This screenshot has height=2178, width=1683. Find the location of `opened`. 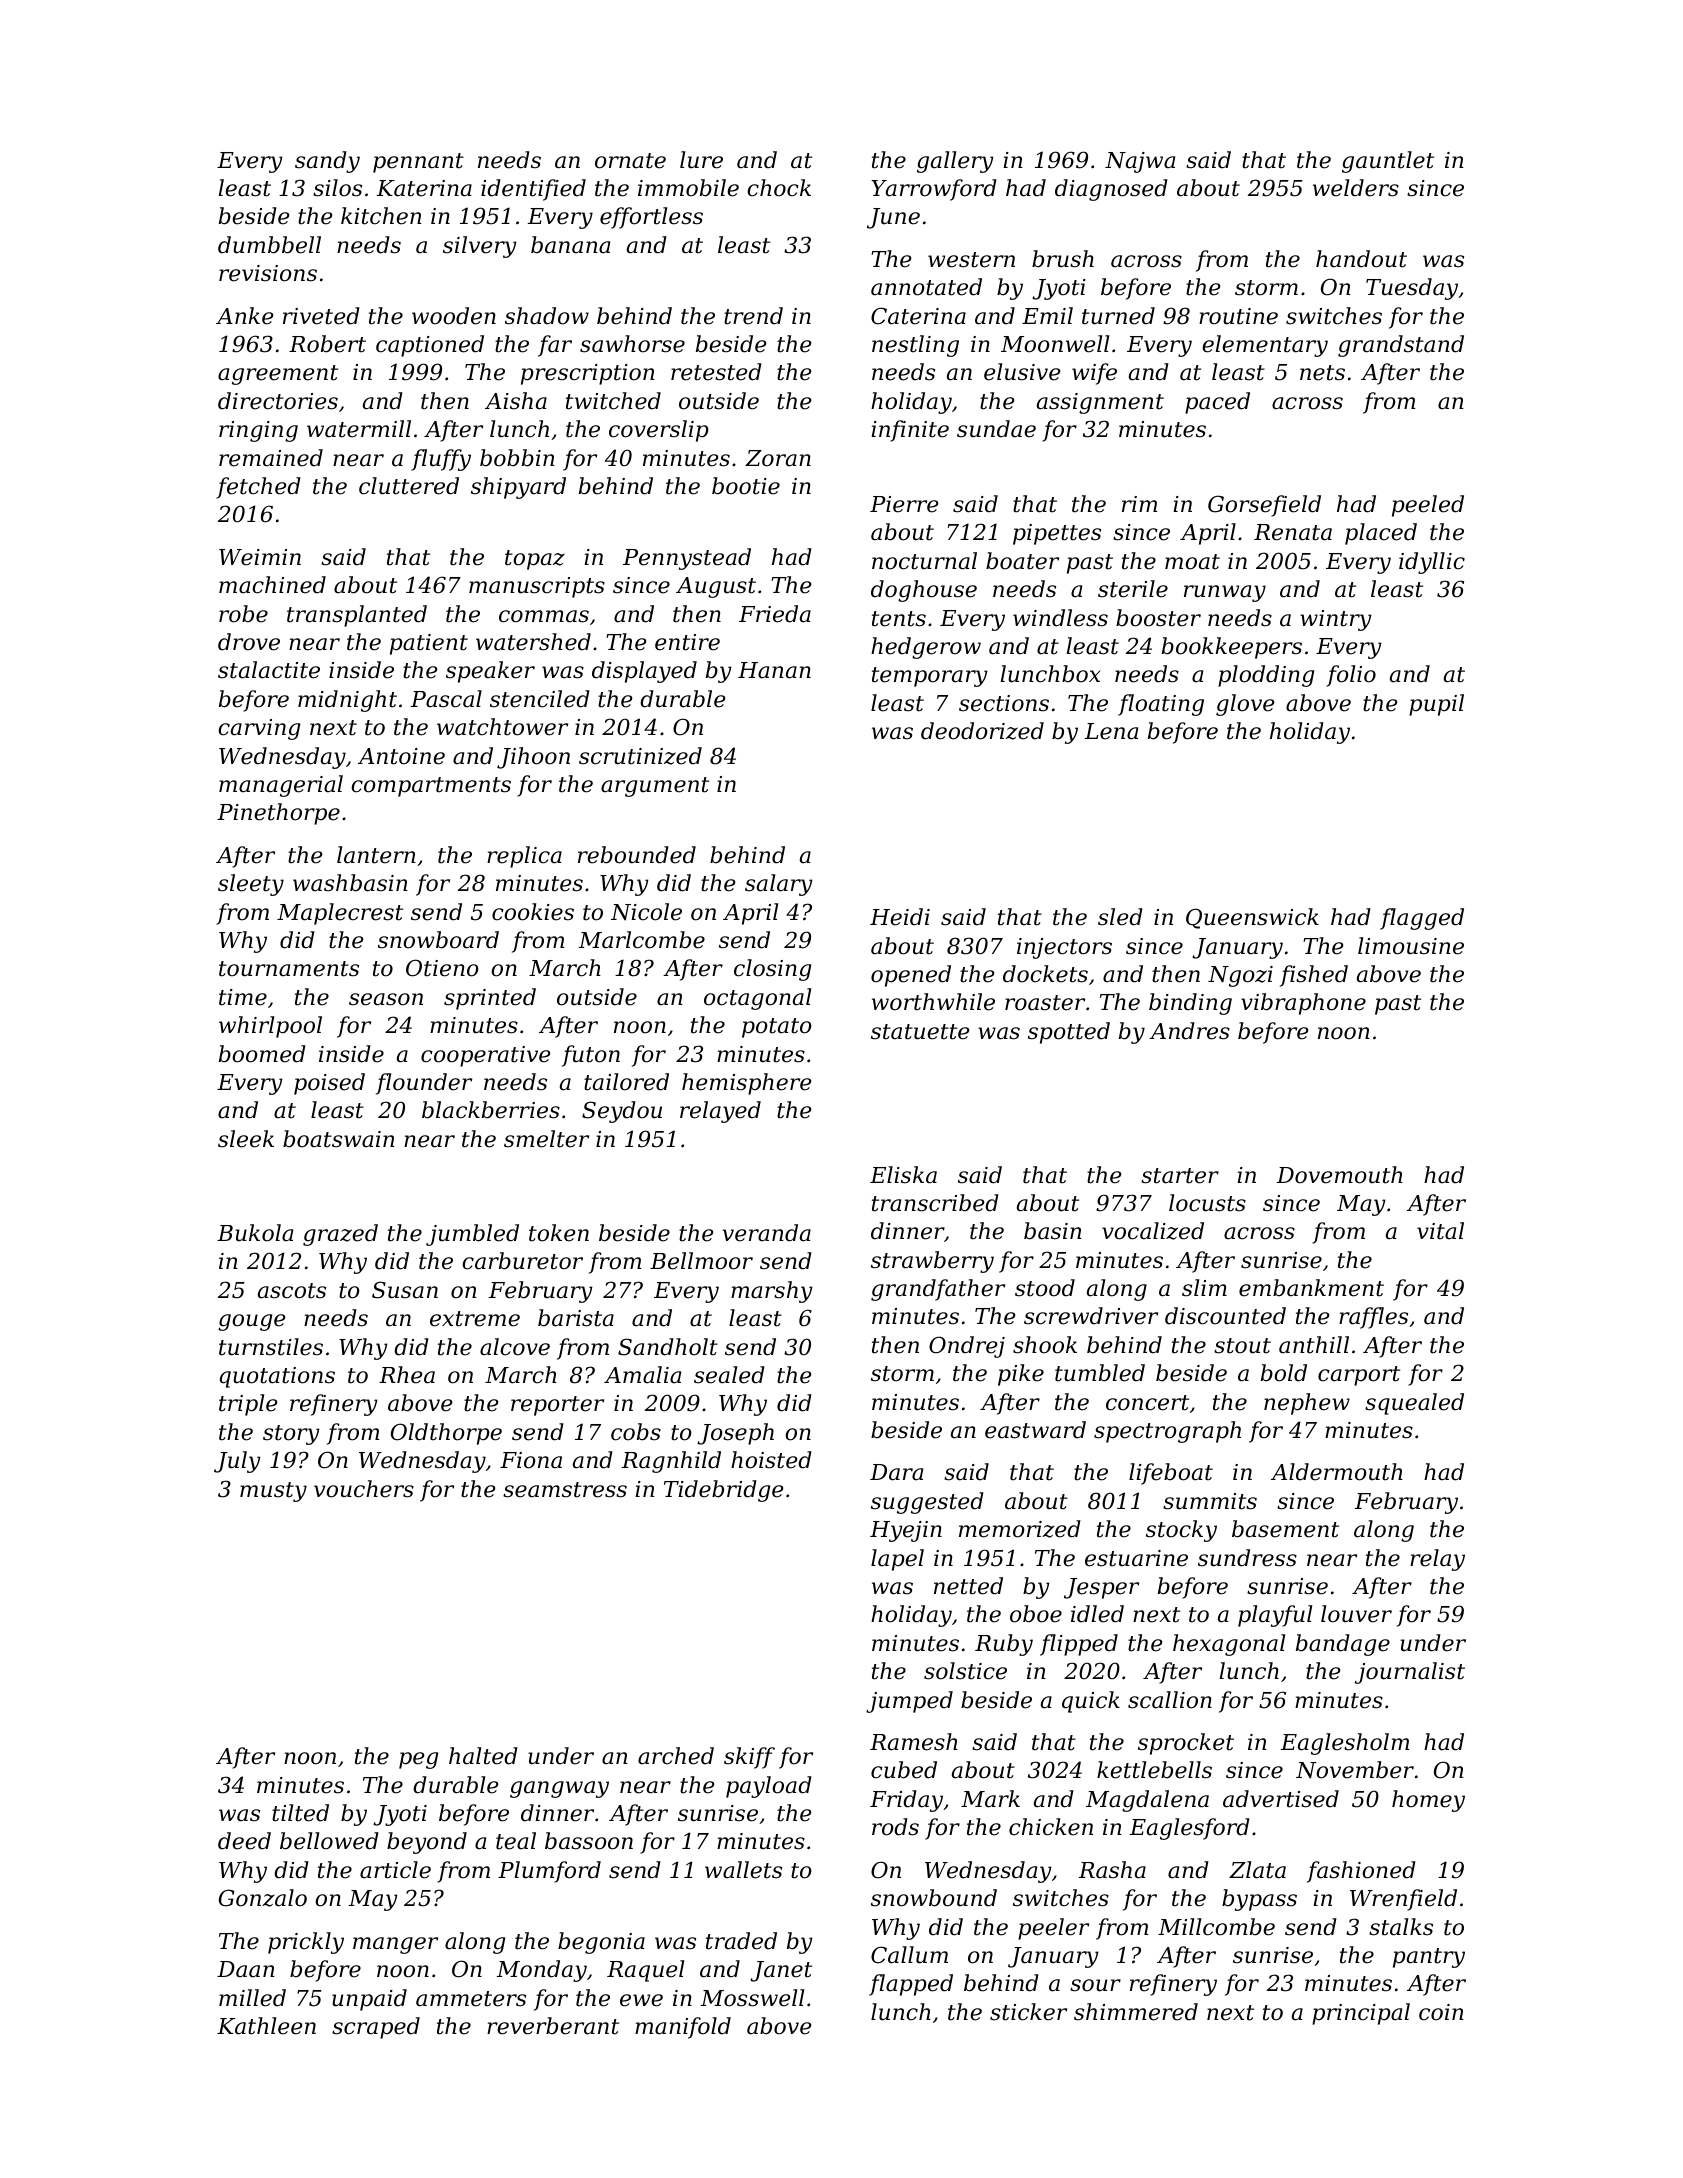

opened is located at coordinates (911, 976).
